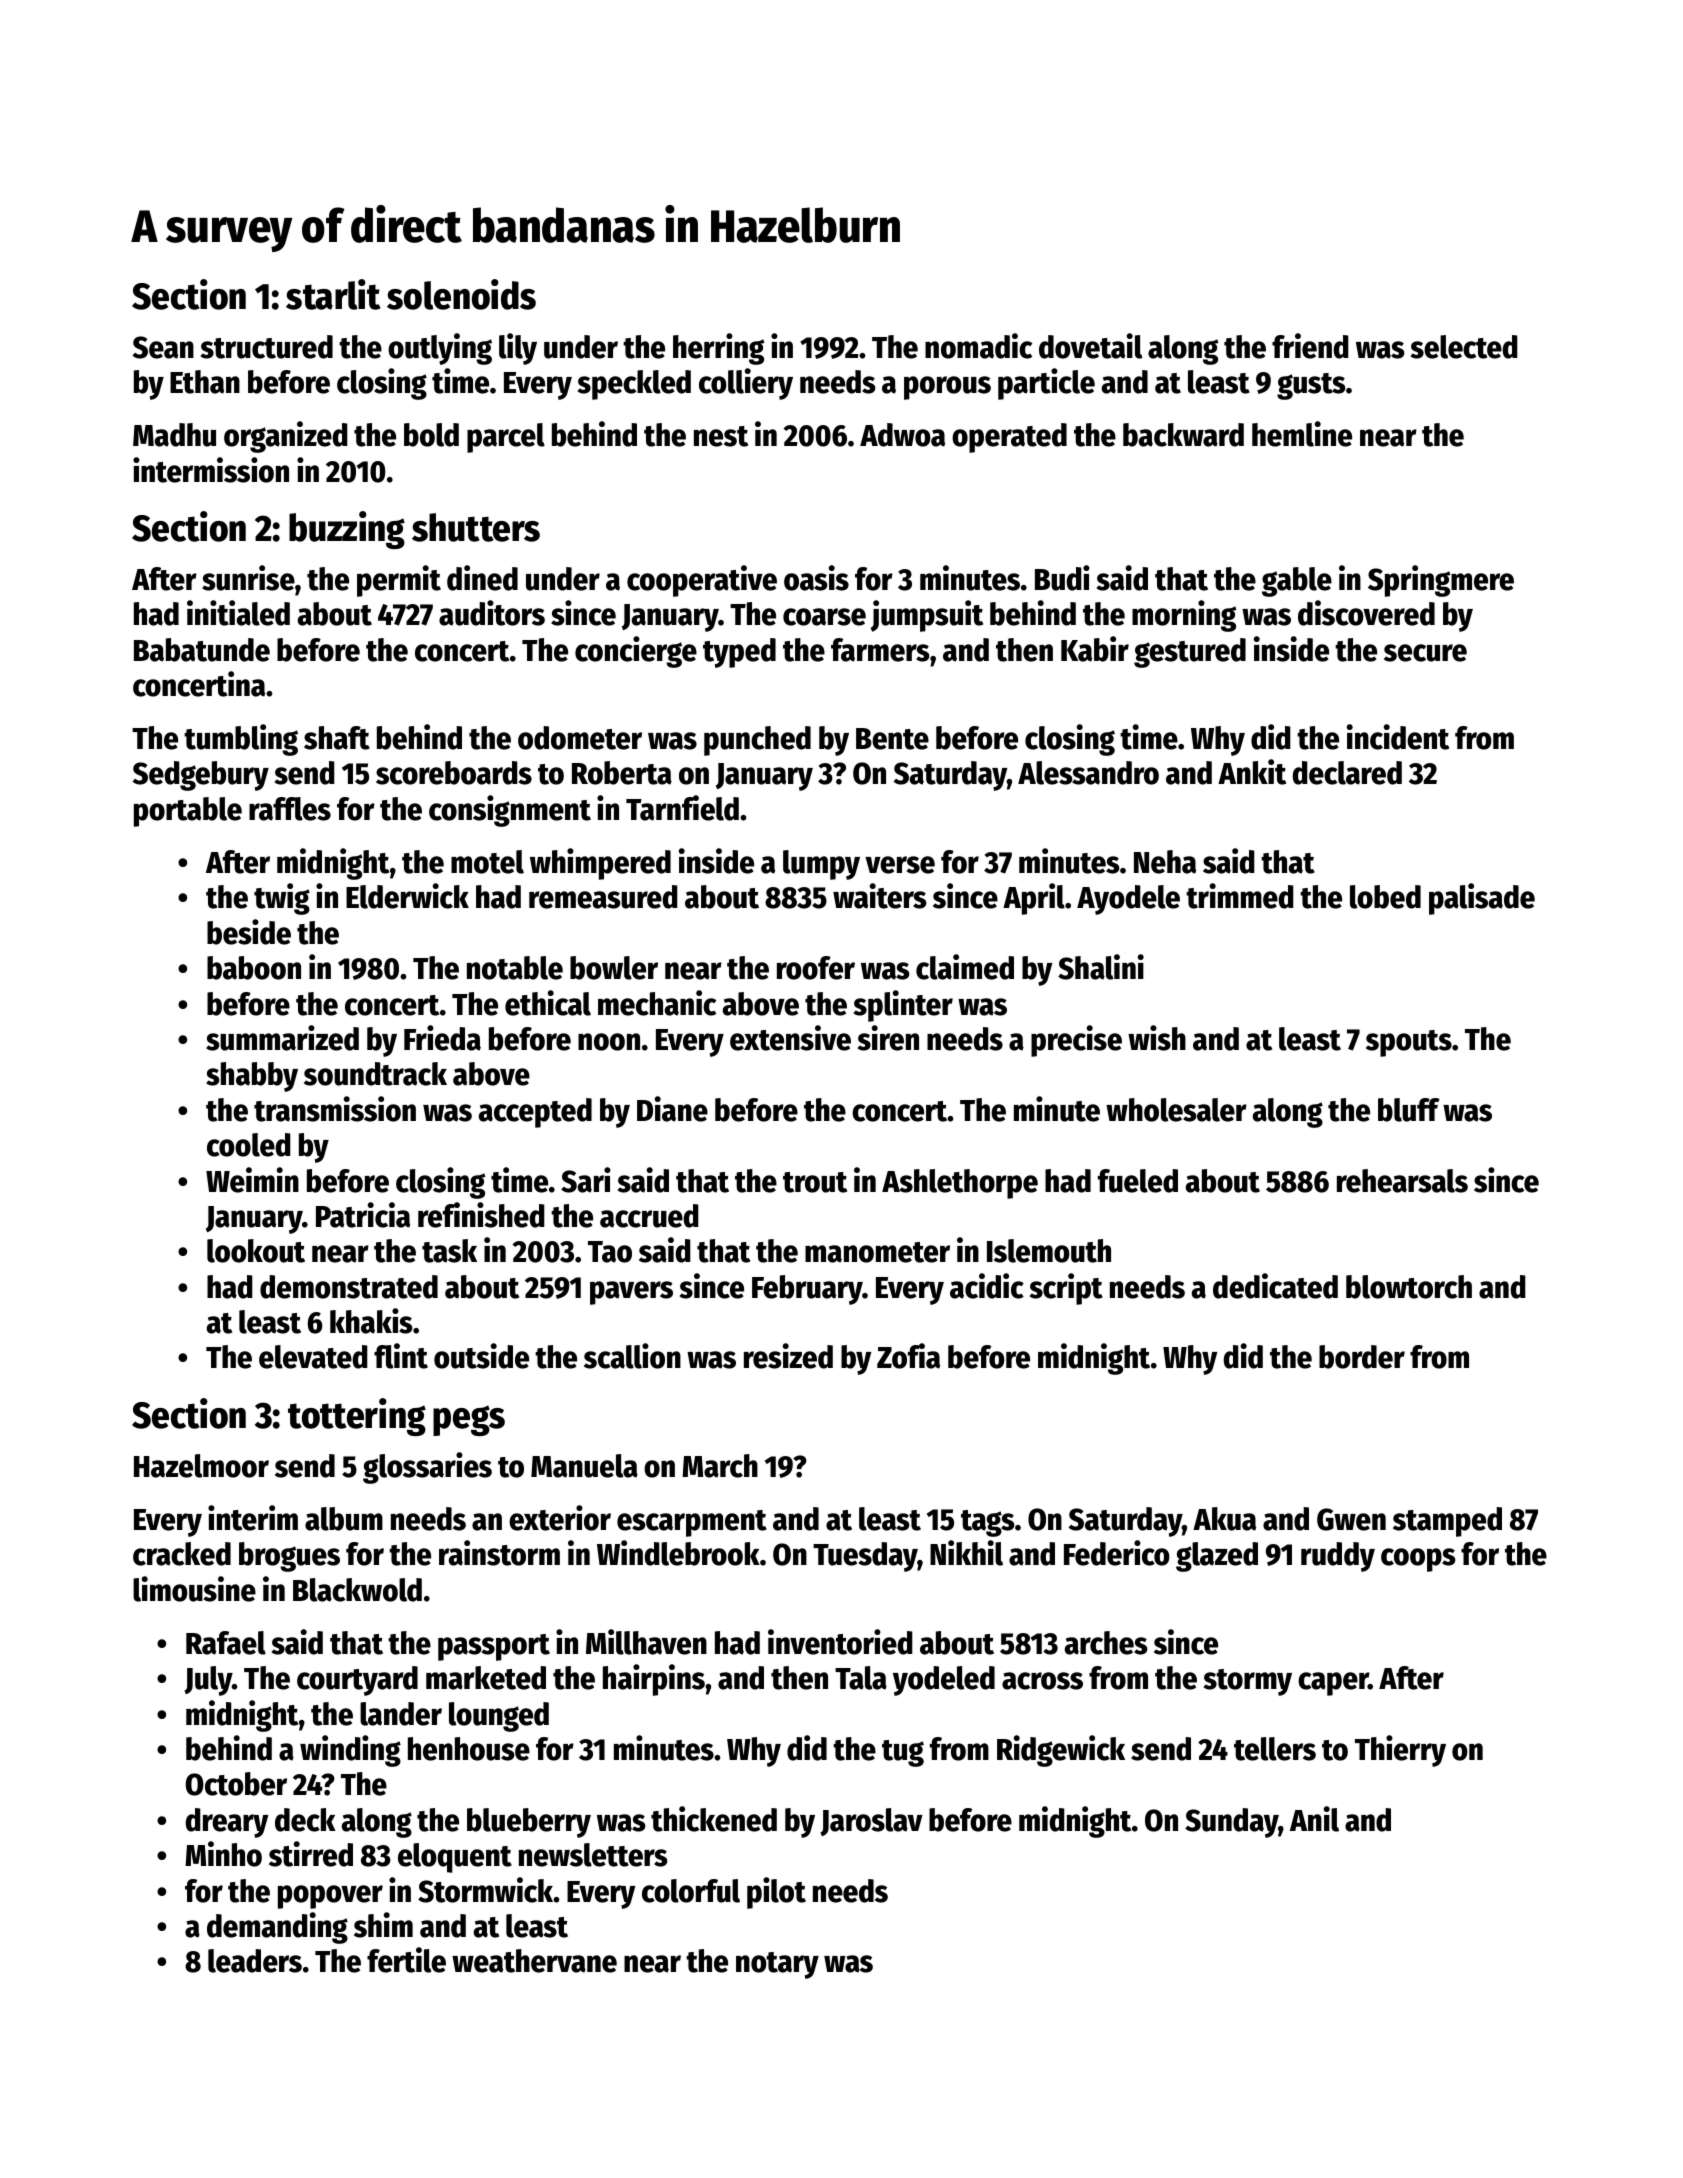  What do you see at coordinates (908, 1356) in the page?
I see `Zofia` at bounding box center [908, 1356].
